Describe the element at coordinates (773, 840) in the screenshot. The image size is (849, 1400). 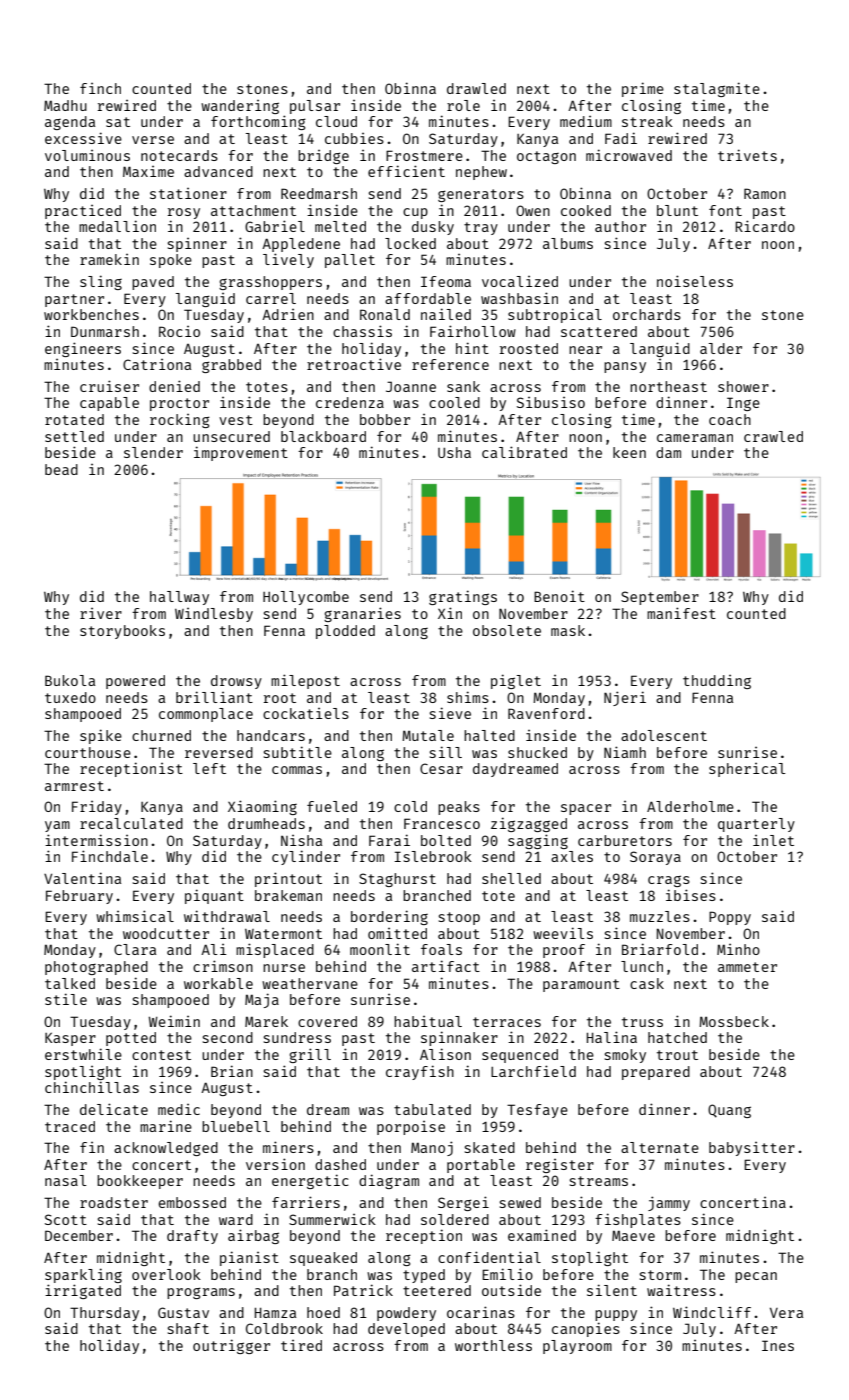
I see `inlet` at that location.
